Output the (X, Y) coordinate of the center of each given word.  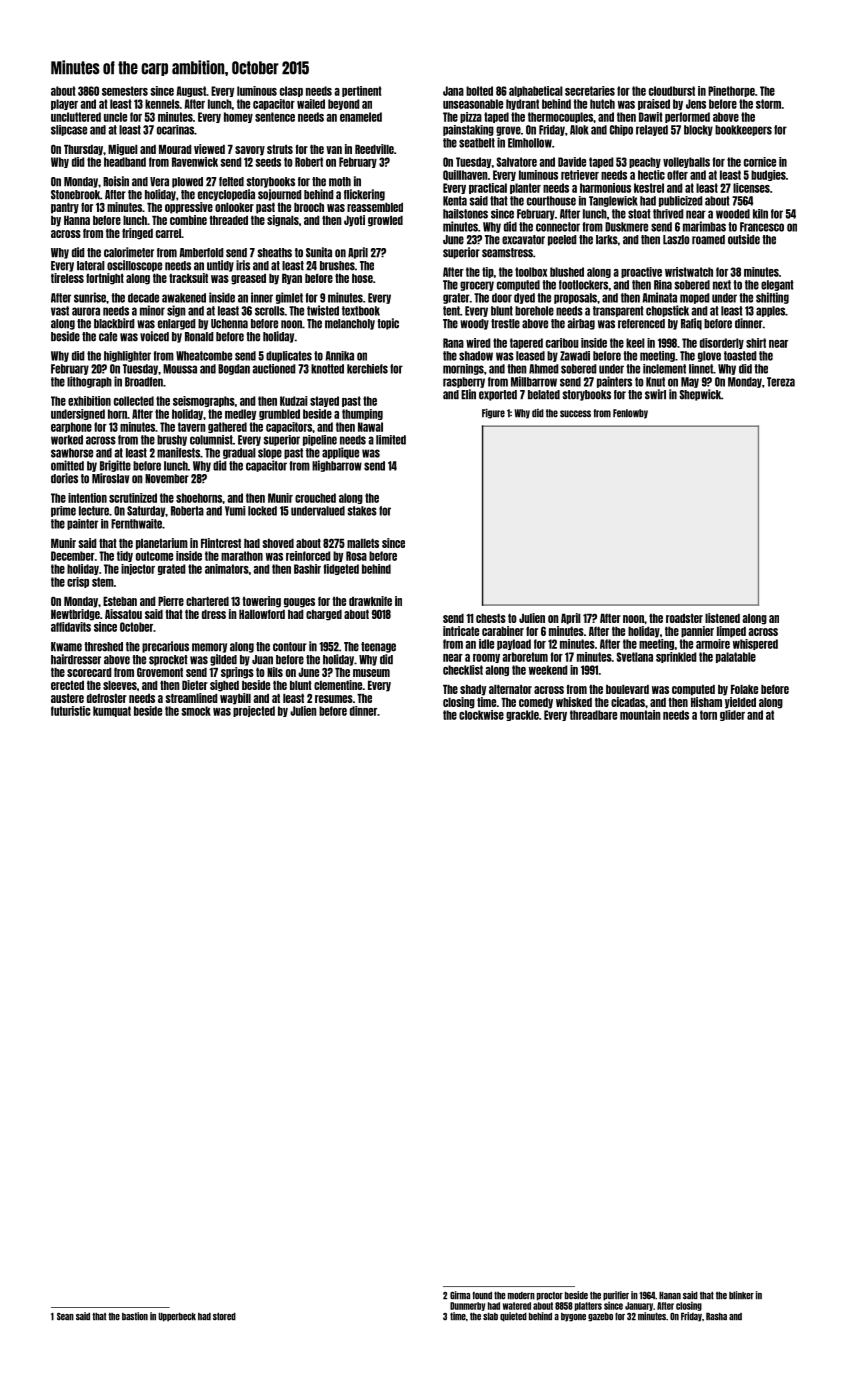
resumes (334, 699)
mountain (640, 715)
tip (488, 272)
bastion (135, 1316)
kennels (162, 104)
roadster (684, 618)
